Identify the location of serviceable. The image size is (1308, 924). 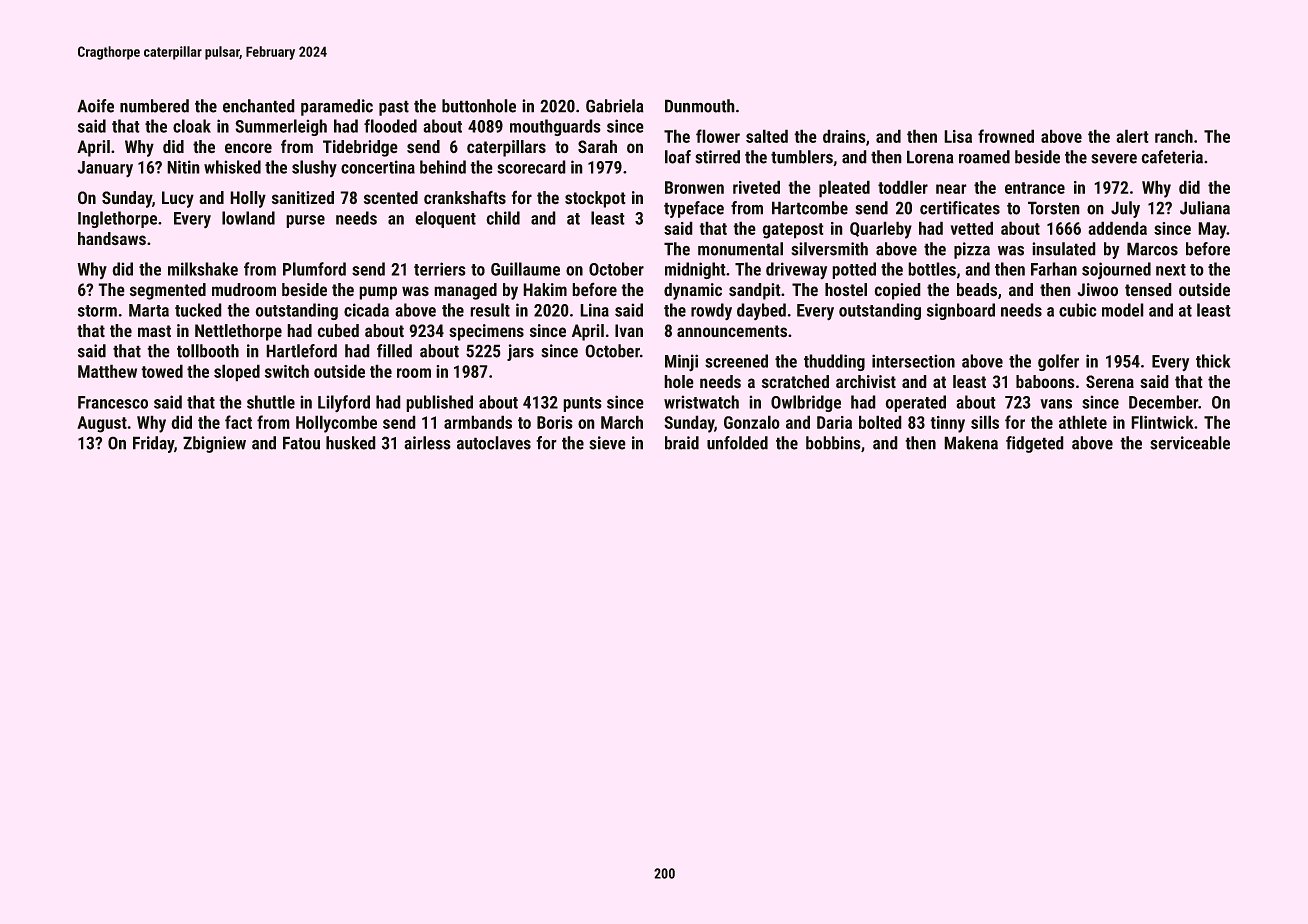
(1190, 443).
